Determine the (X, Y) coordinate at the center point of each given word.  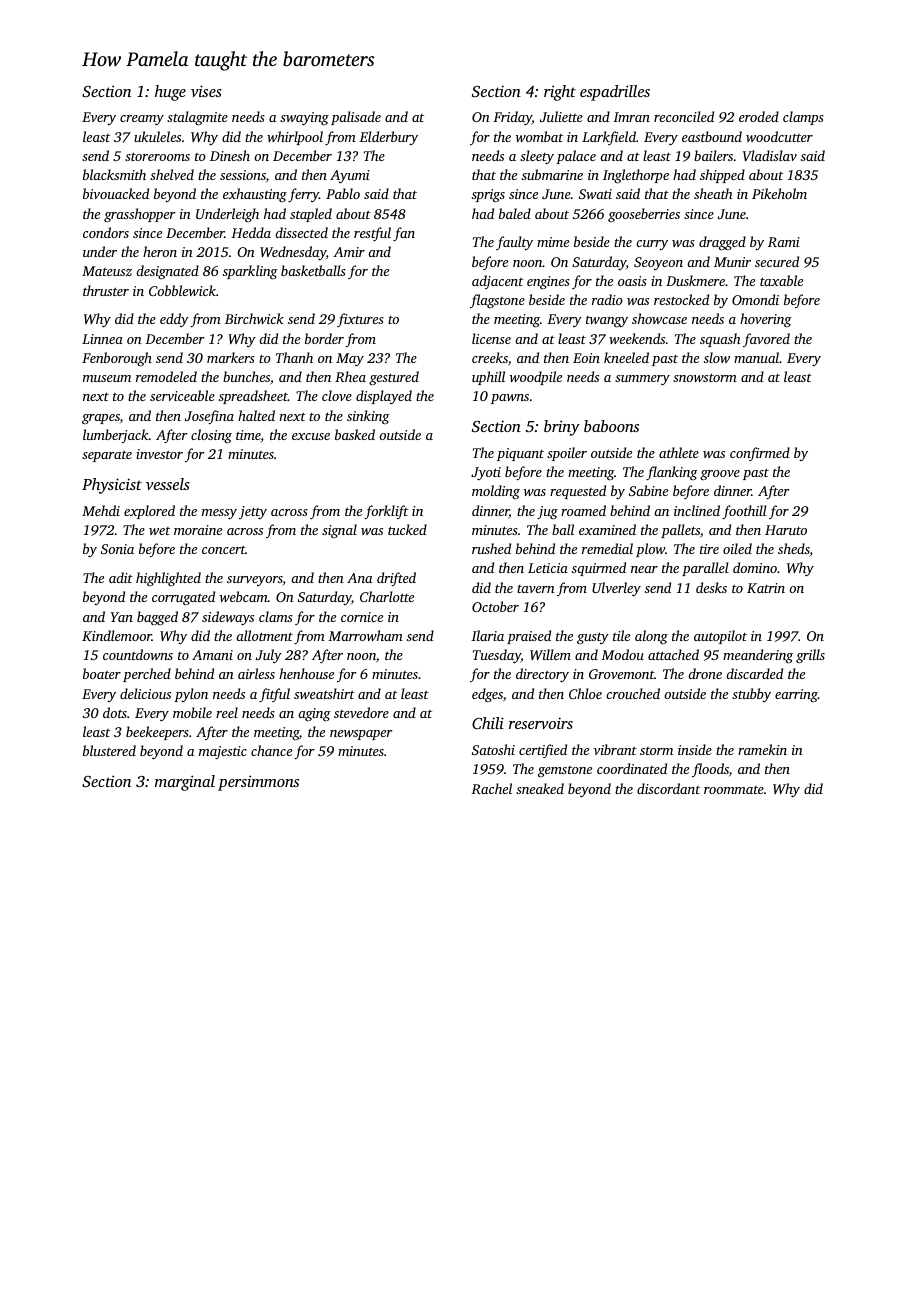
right (560, 93)
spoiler (567, 454)
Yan (121, 617)
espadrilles (615, 93)
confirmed (760, 454)
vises (206, 91)
